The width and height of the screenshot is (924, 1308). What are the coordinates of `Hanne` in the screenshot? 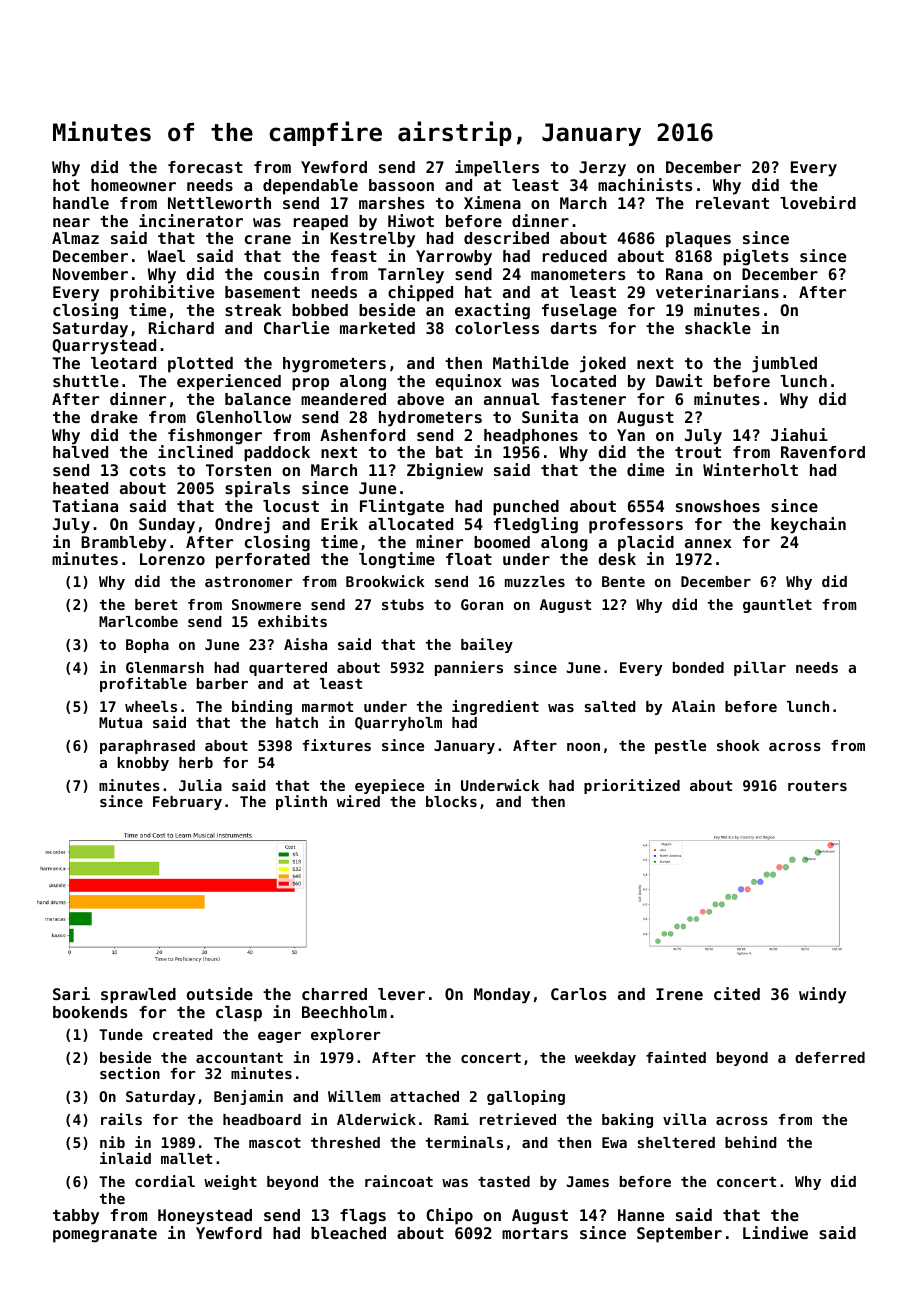 It's located at (641, 1215).
